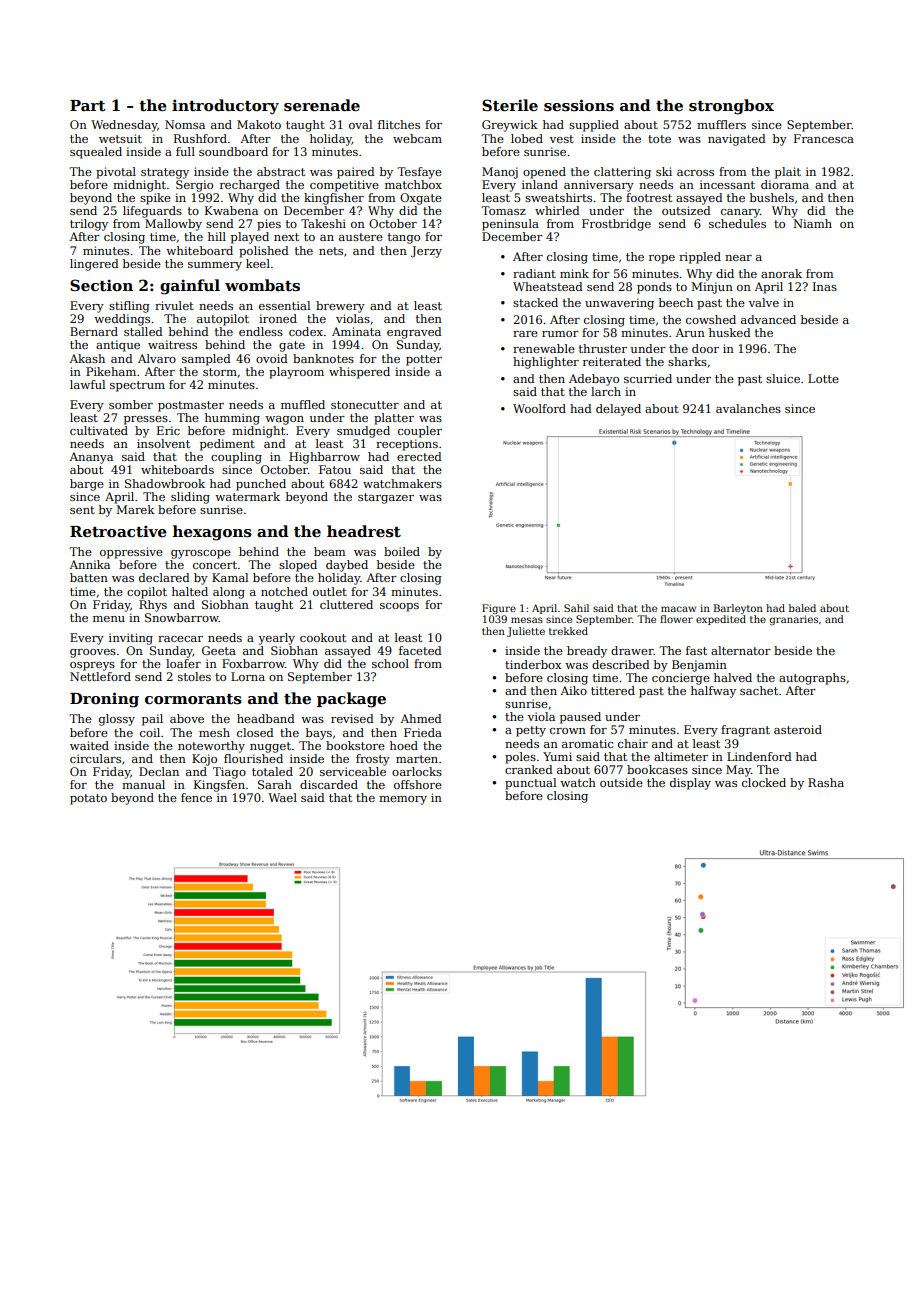  I want to click on punctual, so click(530, 784).
